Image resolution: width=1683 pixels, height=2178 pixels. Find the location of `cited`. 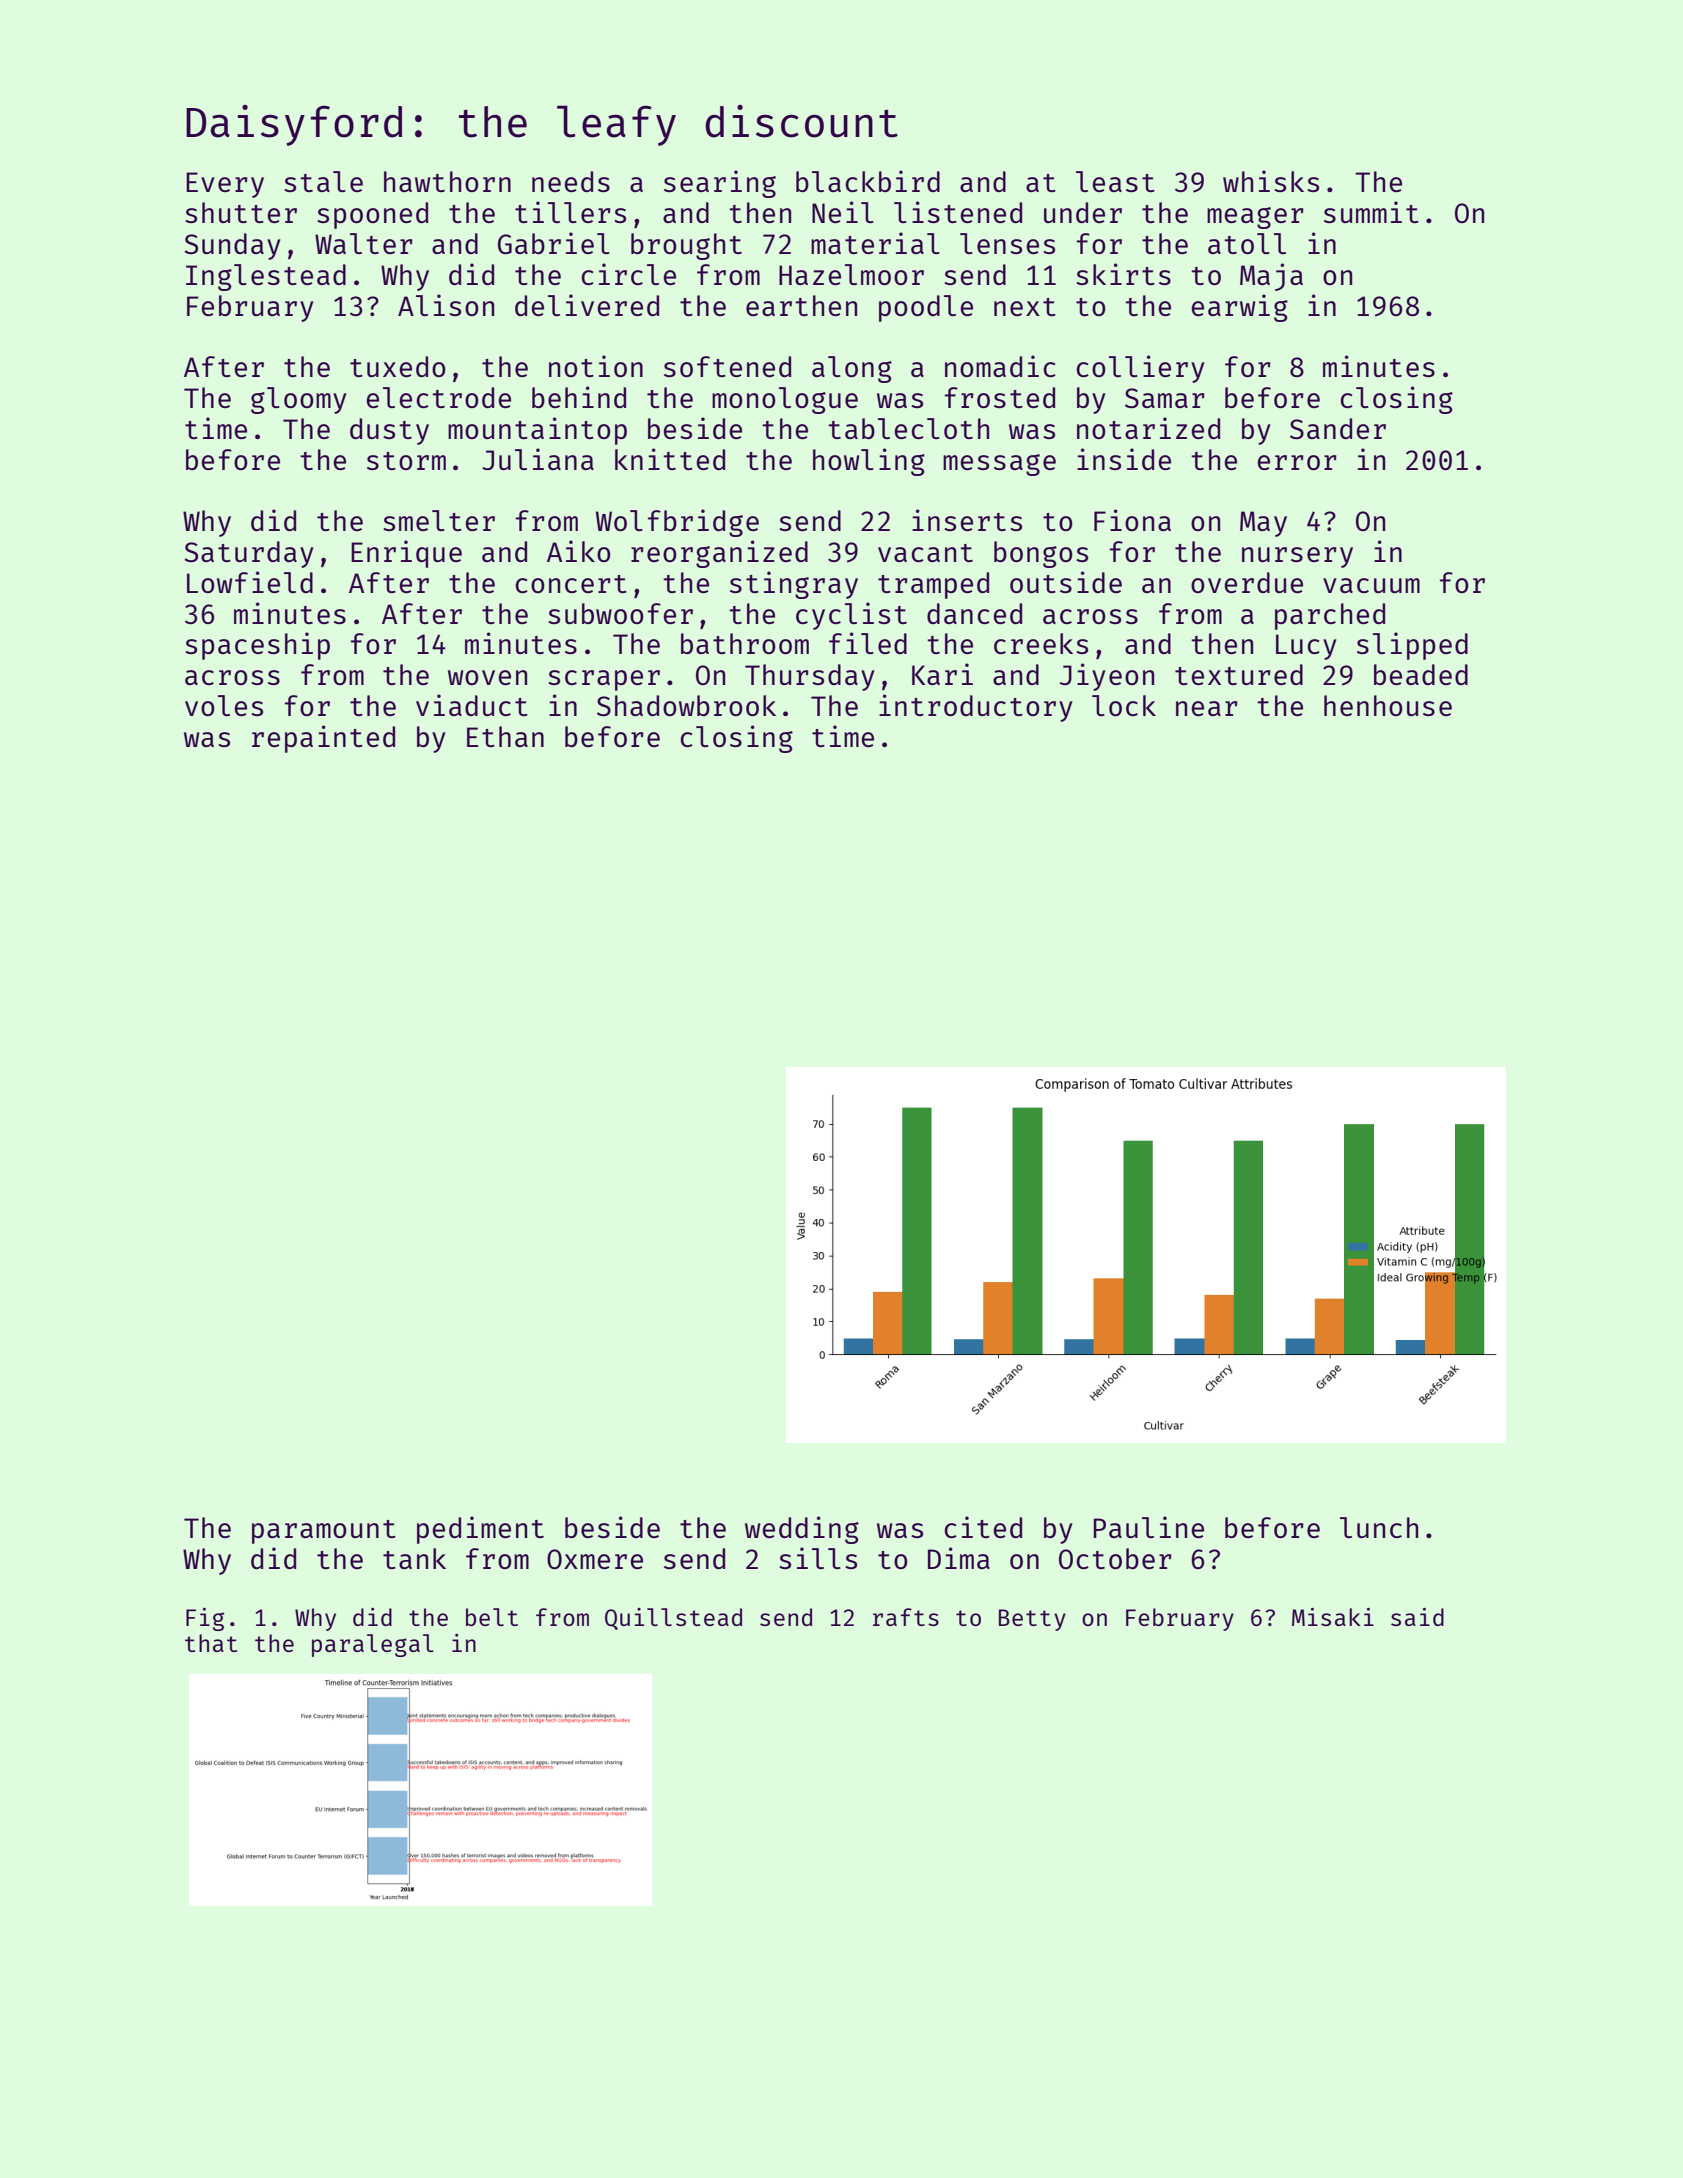

cited is located at coordinates (983, 1527).
